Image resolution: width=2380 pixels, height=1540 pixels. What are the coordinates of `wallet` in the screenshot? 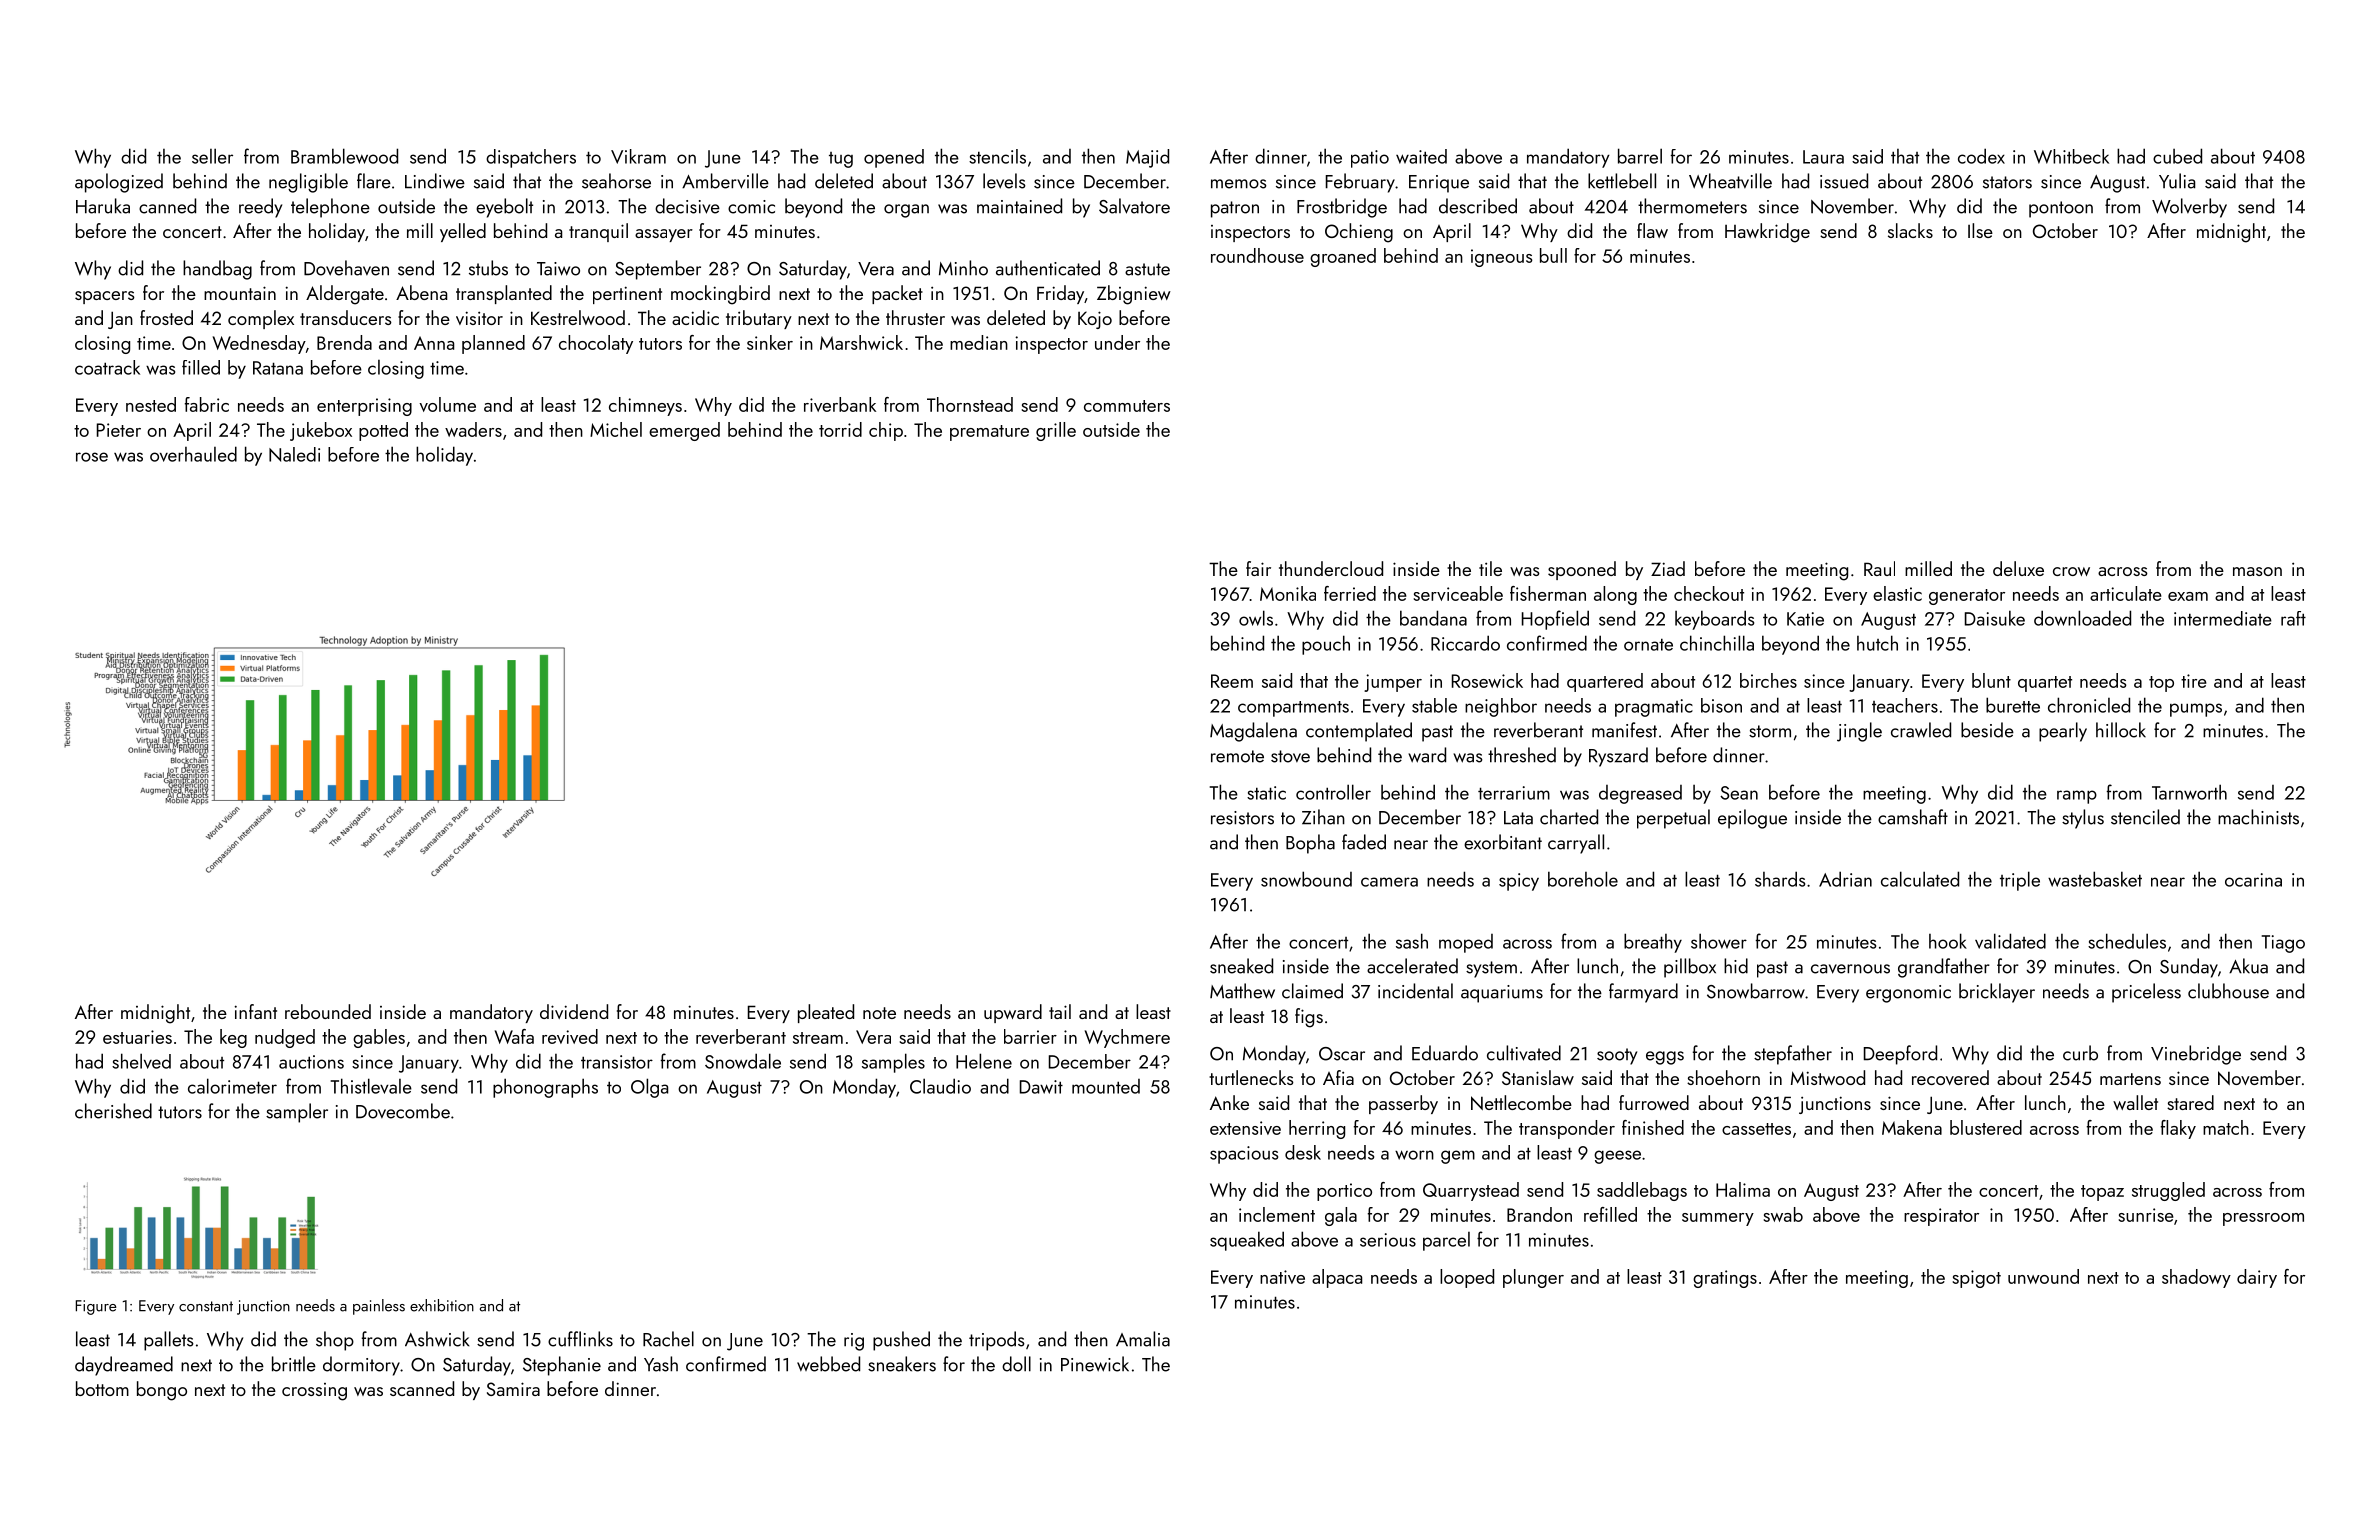 It's located at (2135, 1102).
